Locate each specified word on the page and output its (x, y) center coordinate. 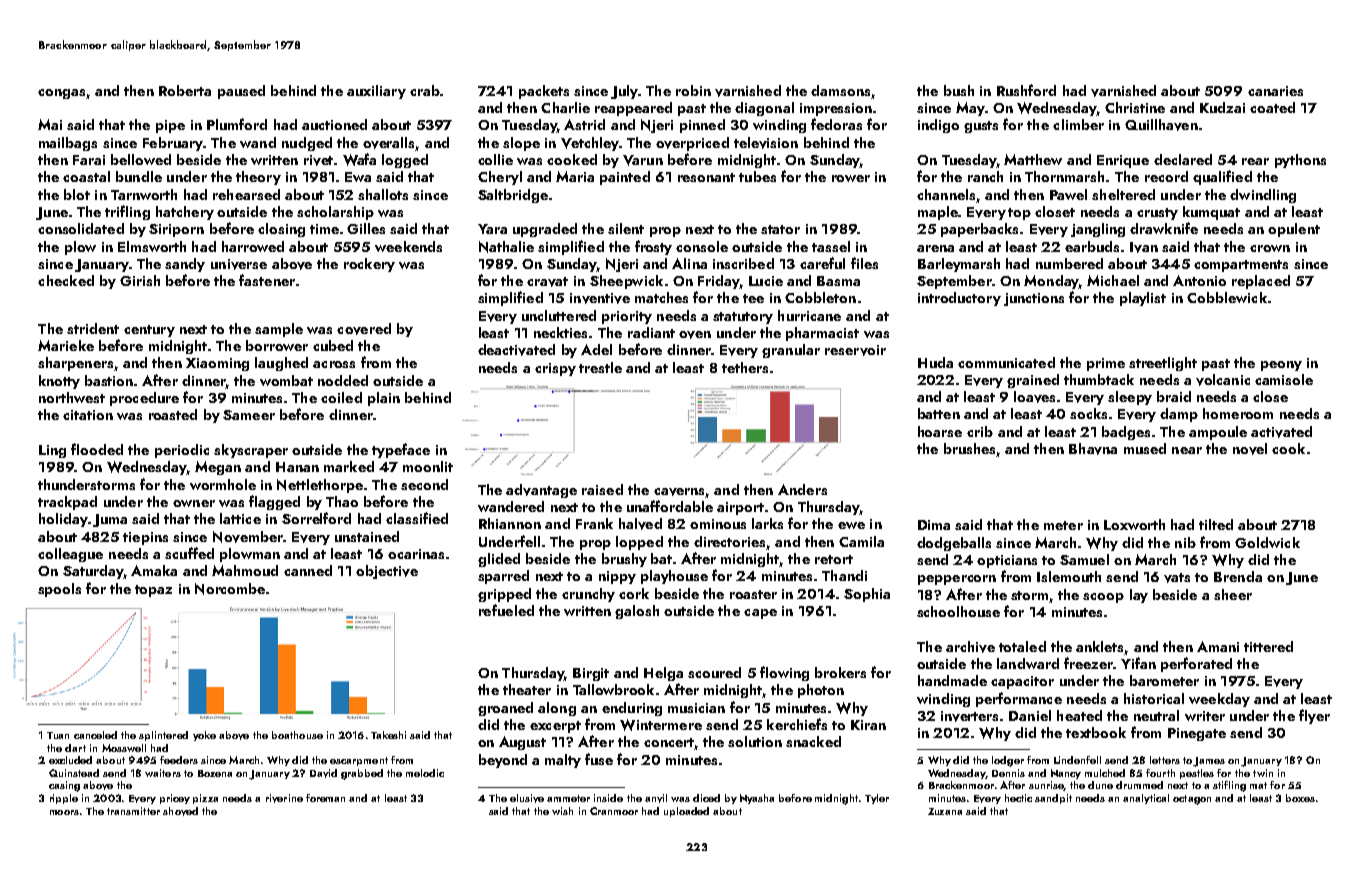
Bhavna (1093, 449)
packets (544, 92)
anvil (656, 798)
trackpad (67, 503)
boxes (1300, 798)
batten (939, 413)
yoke (204, 736)
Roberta (185, 90)
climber (1078, 124)
